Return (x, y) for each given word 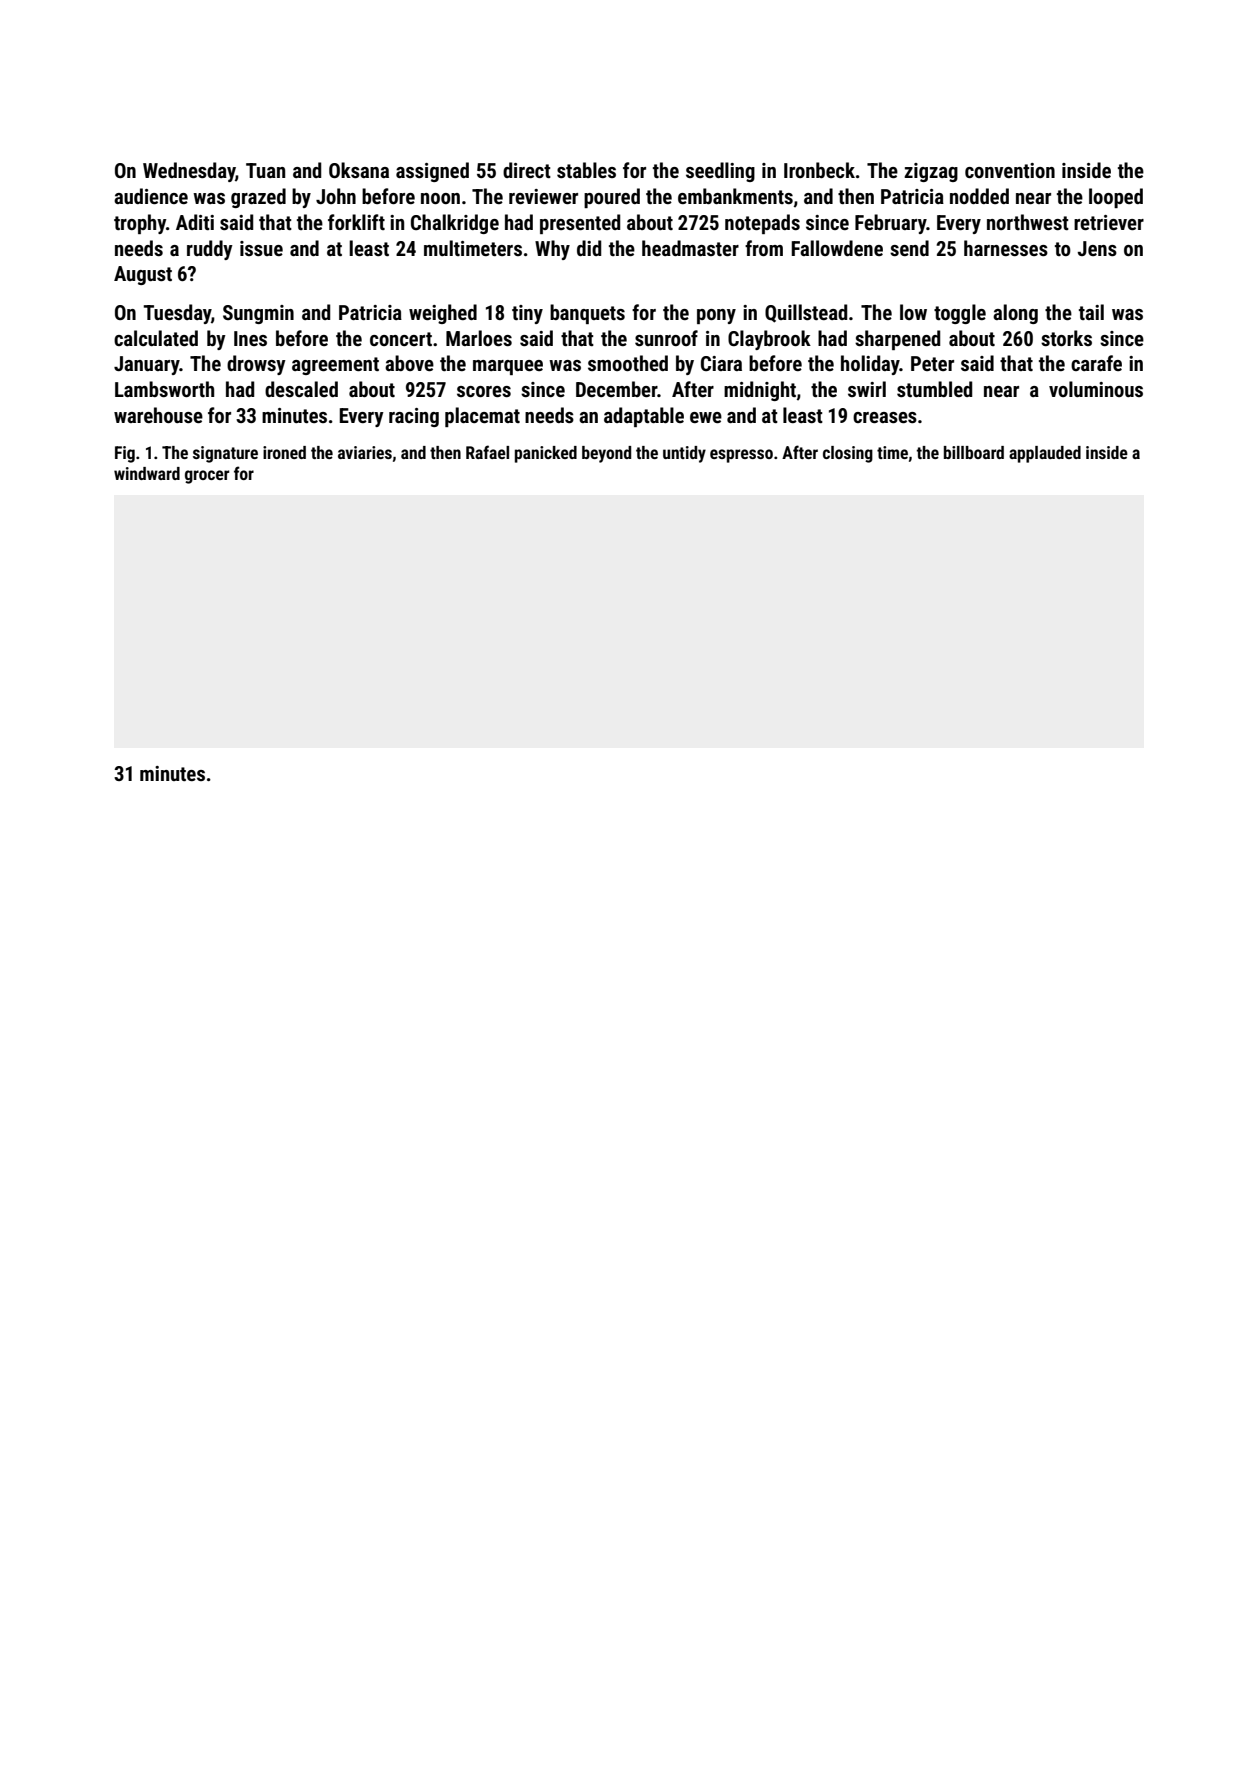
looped (1116, 198)
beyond (606, 454)
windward (147, 473)
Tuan (265, 170)
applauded (1045, 454)
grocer (207, 477)
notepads (762, 224)
